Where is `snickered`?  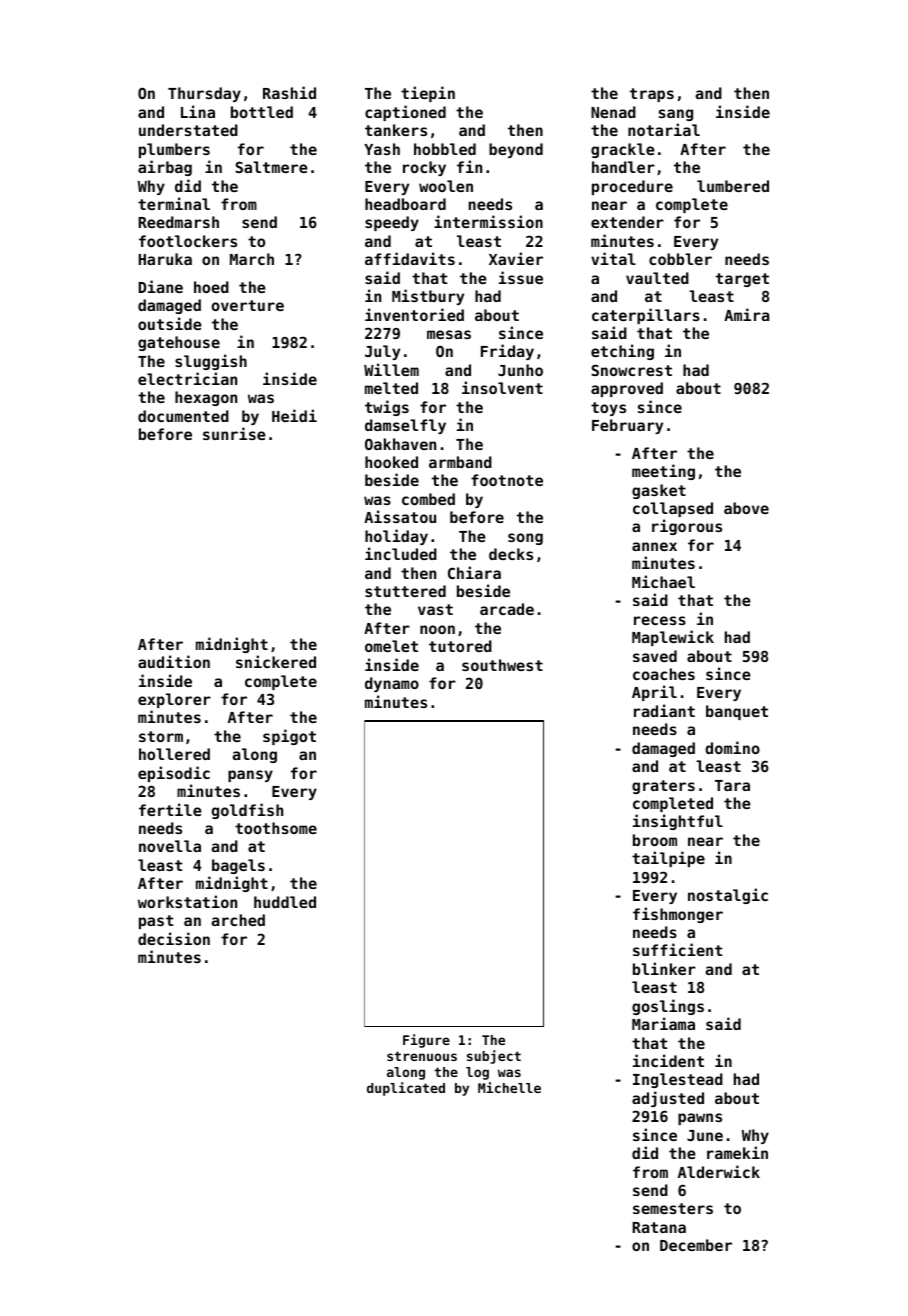
snickered is located at coordinates (276, 661).
